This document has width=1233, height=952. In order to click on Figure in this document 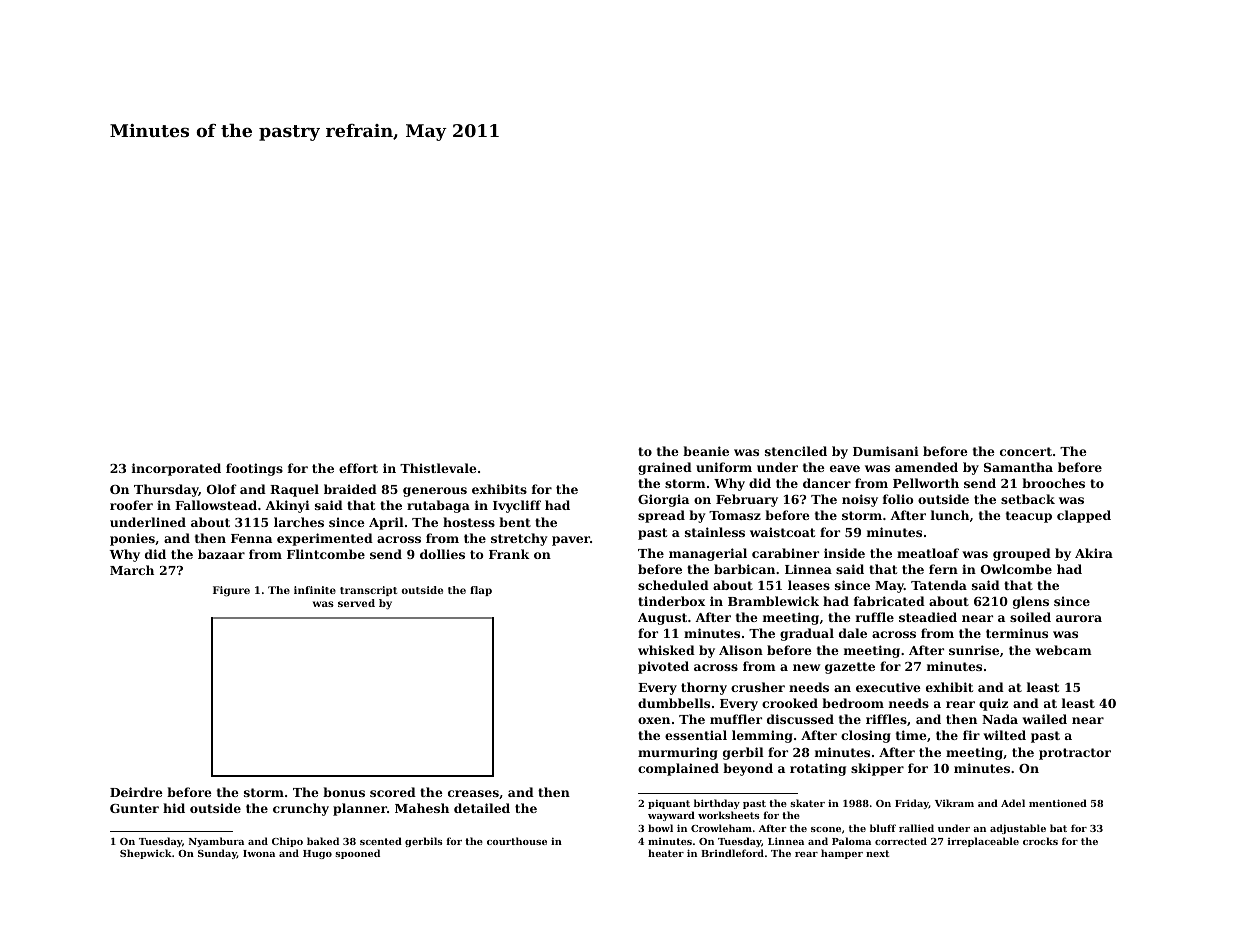, I will do `click(231, 591)`.
